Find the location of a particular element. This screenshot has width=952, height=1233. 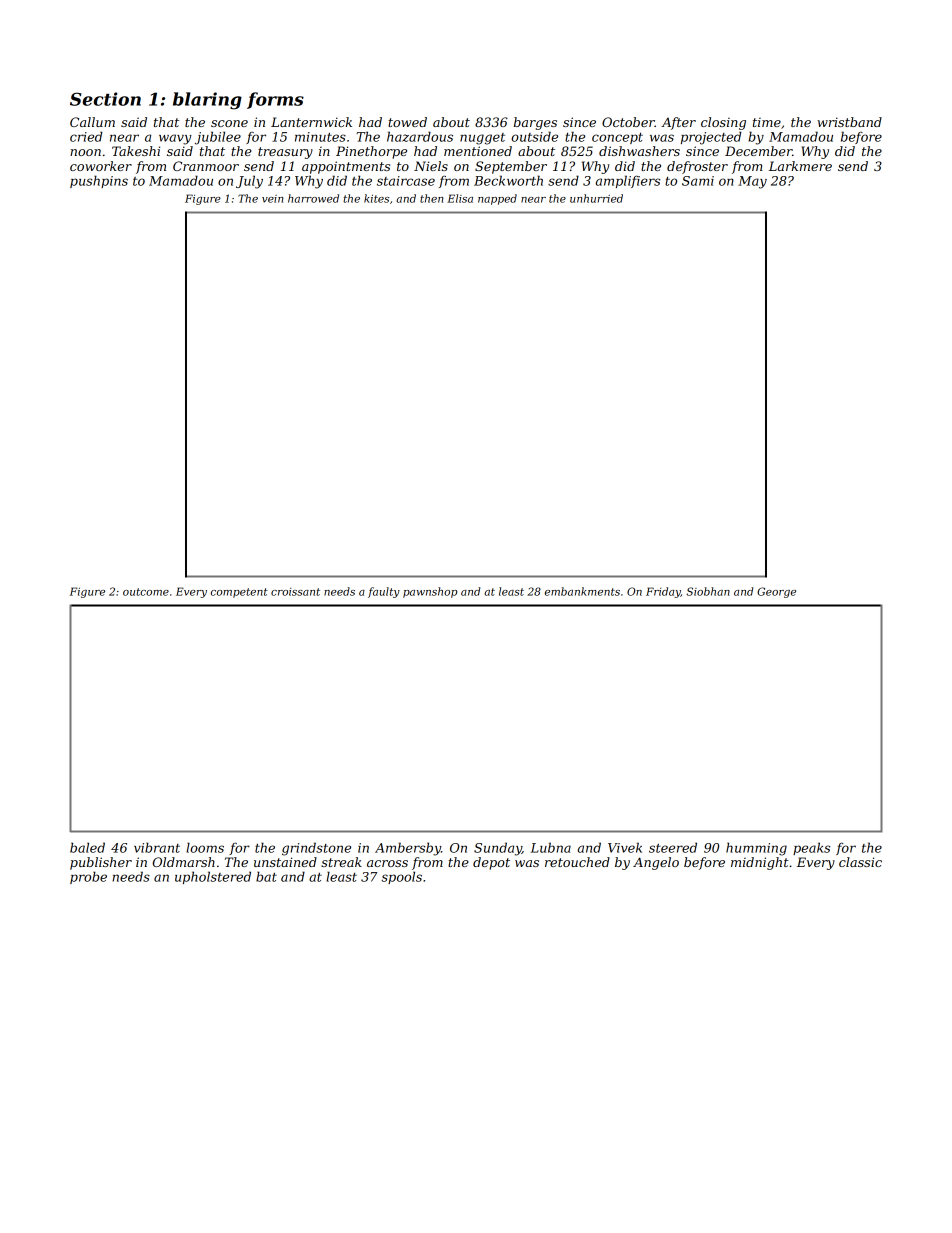

George is located at coordinates (776, 592).
